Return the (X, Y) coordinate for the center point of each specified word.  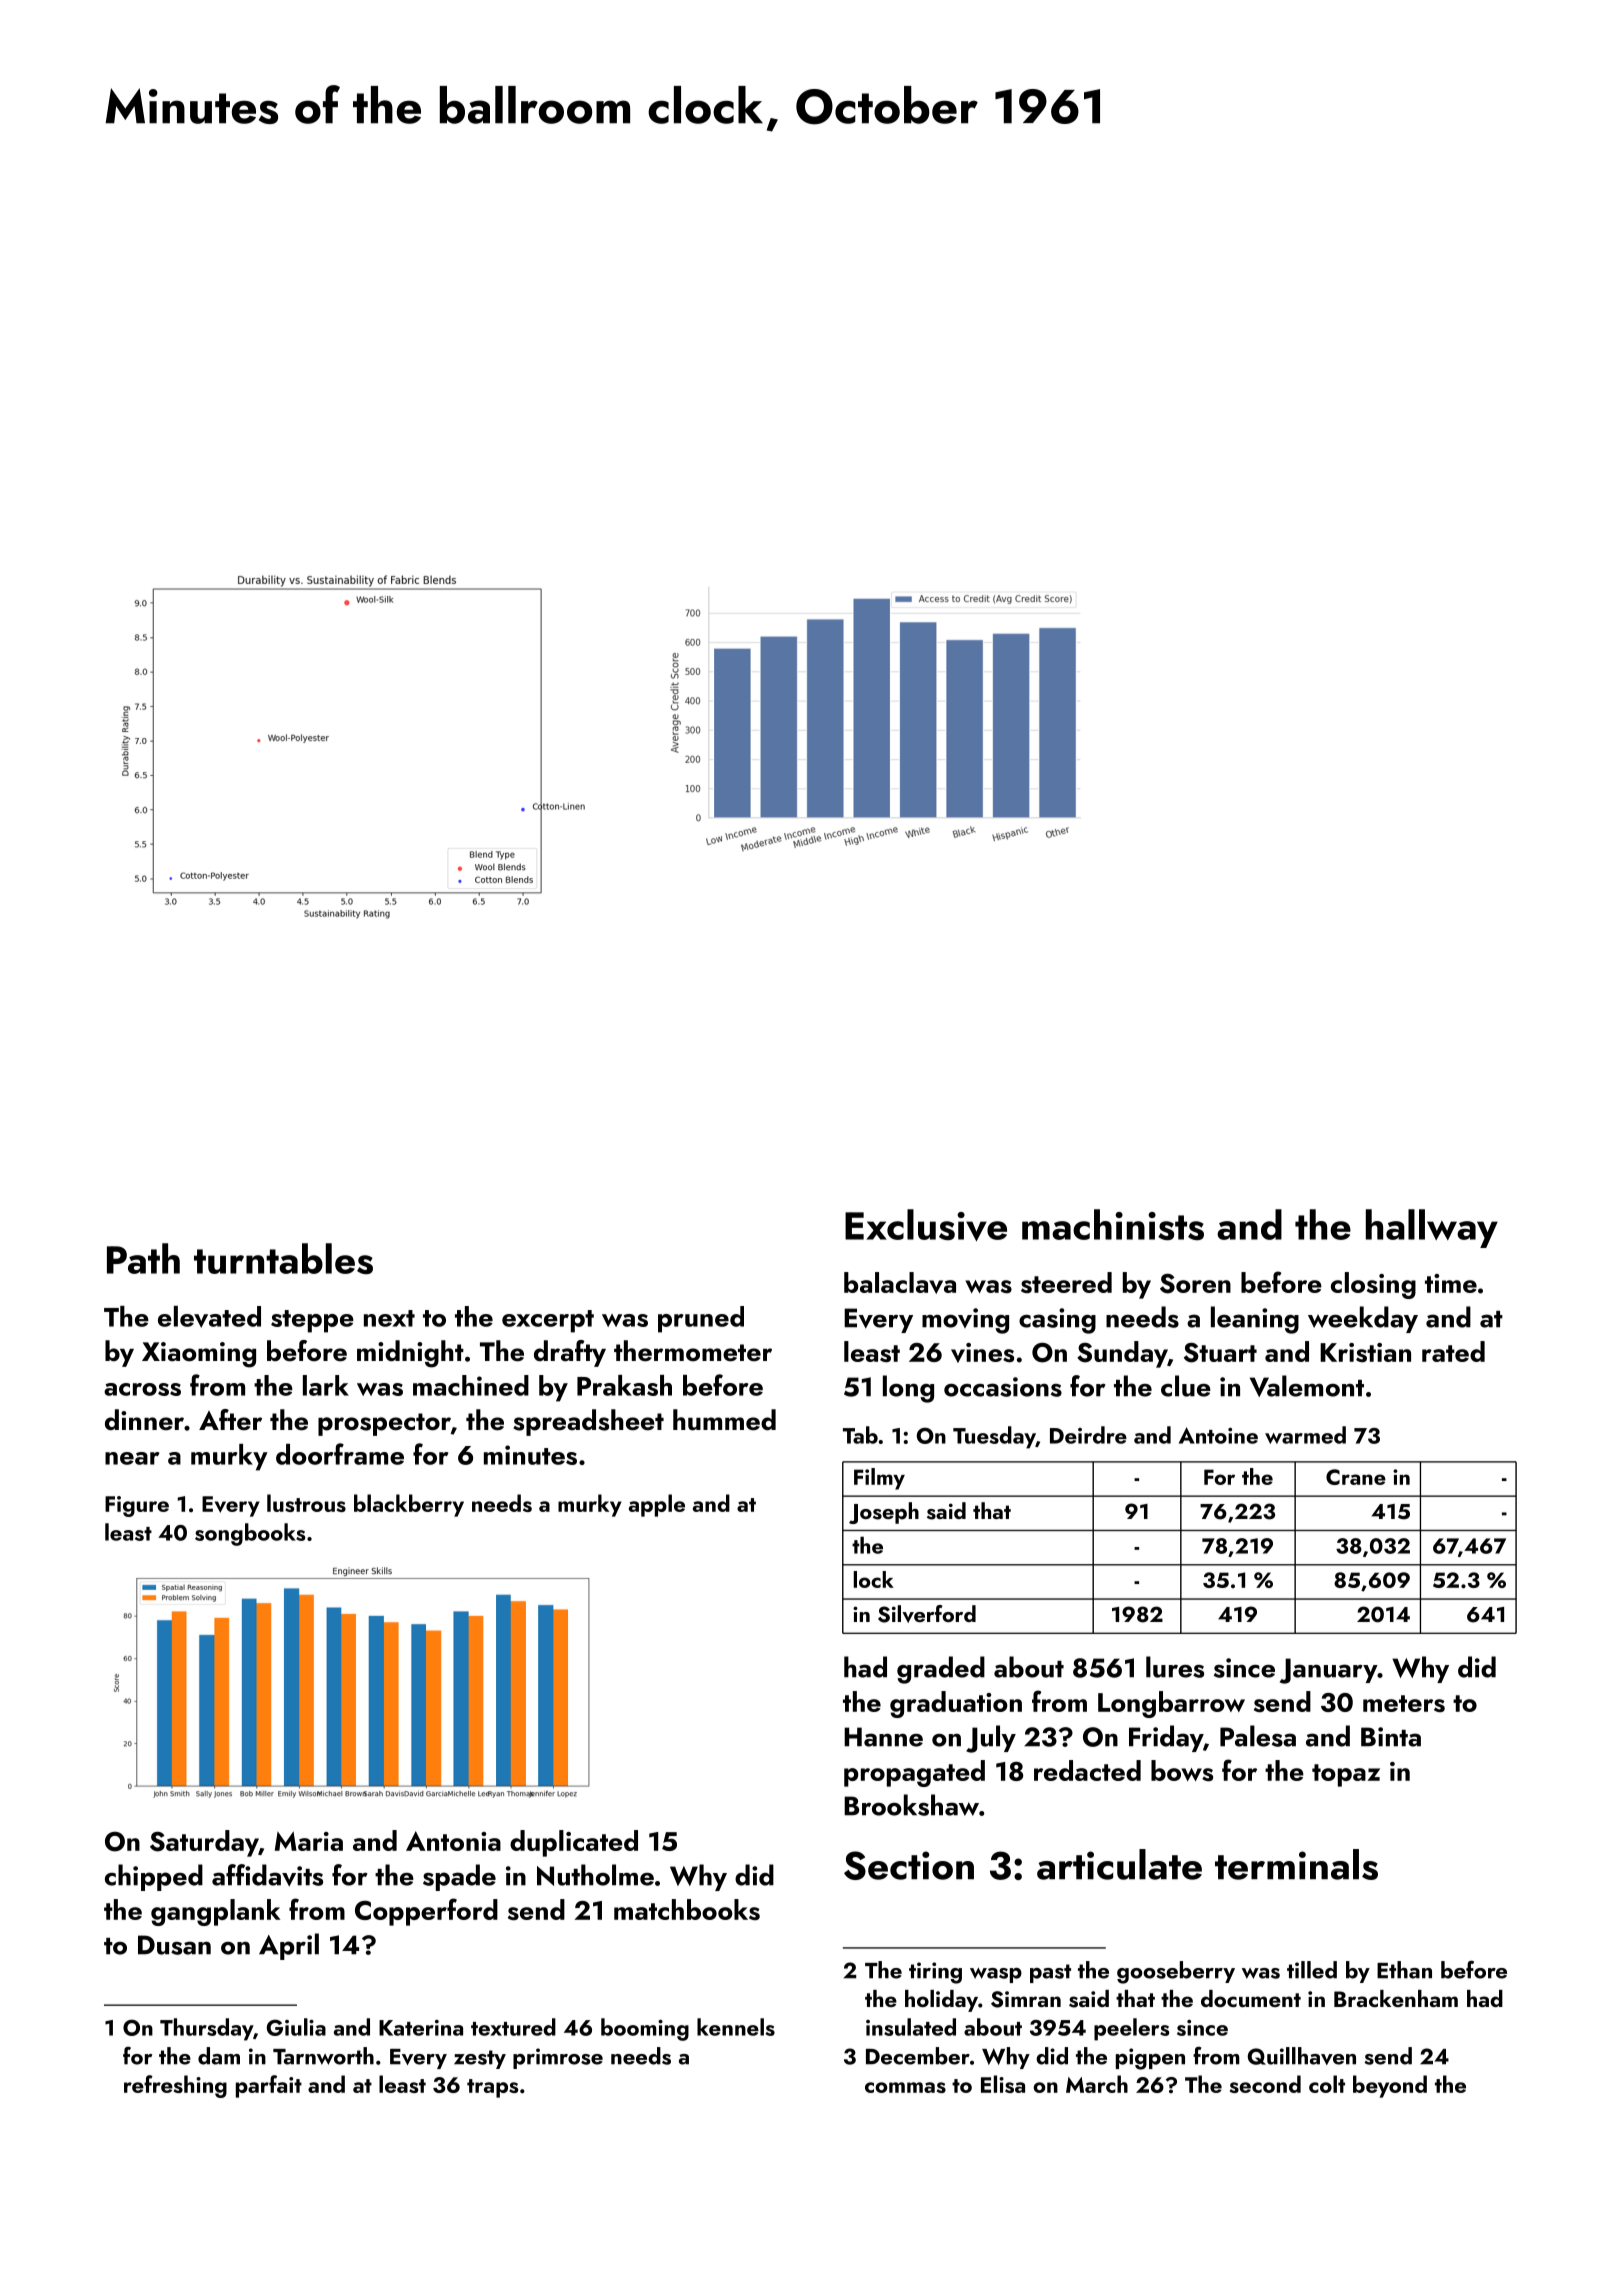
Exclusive (926, 1225)
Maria (309, 1841)
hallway (1432, 1228)
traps (492, 2088)
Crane (1356, 1477)
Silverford (927, 1614)
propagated (914, 1773)
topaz (1346, 1775)
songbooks (250, 1534)
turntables (283, 1258)
